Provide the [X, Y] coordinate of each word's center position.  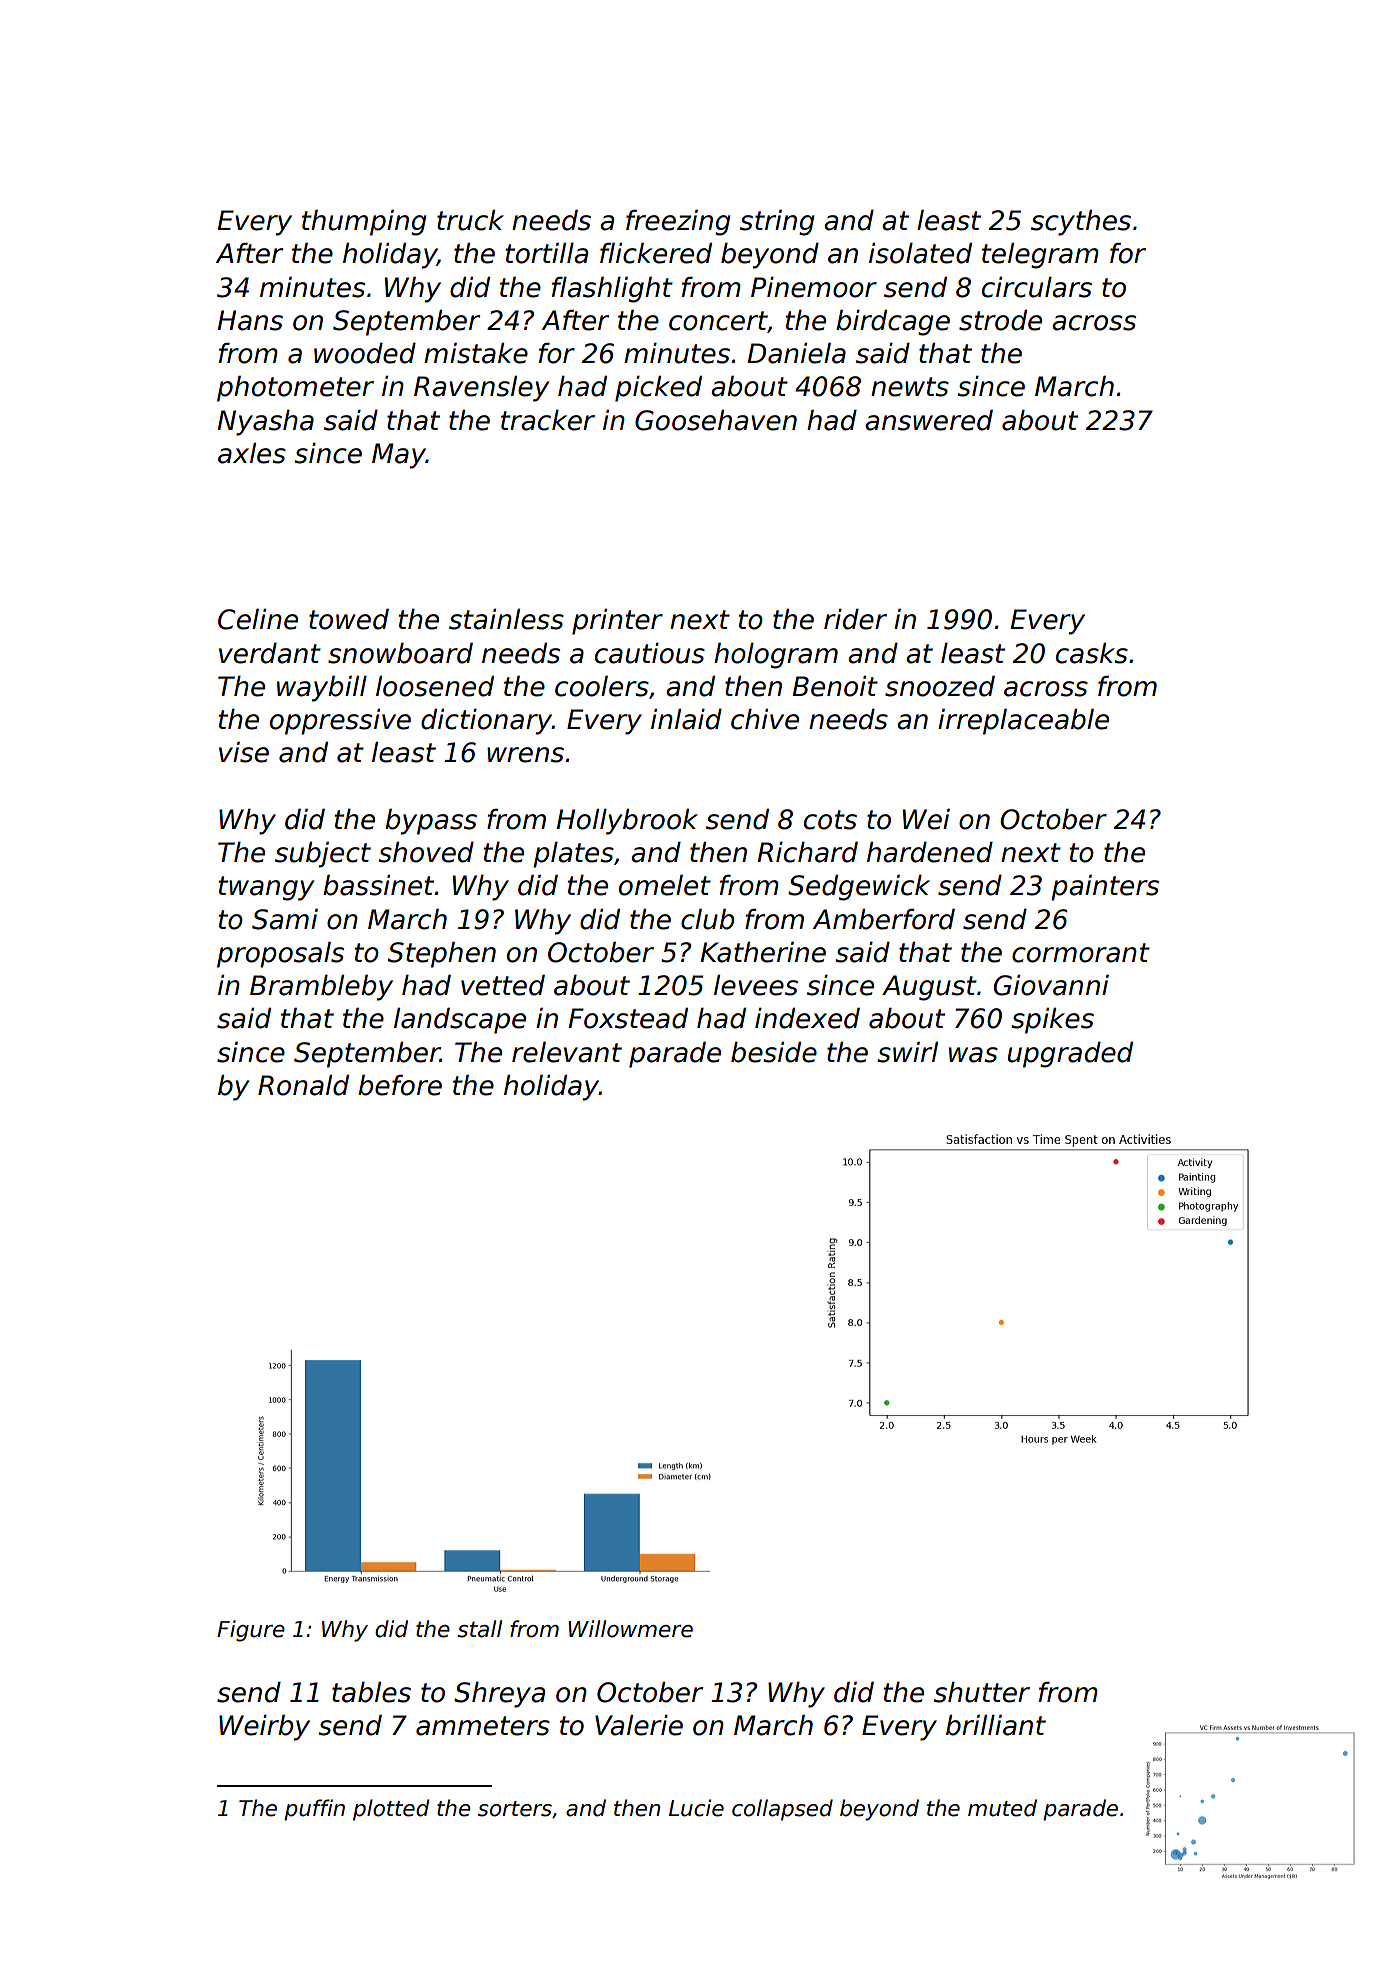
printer [617, 622]
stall [479, 1629]
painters [1105, 888]
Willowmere [630, 1629]
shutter [982, 1692]
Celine [258, 619]
